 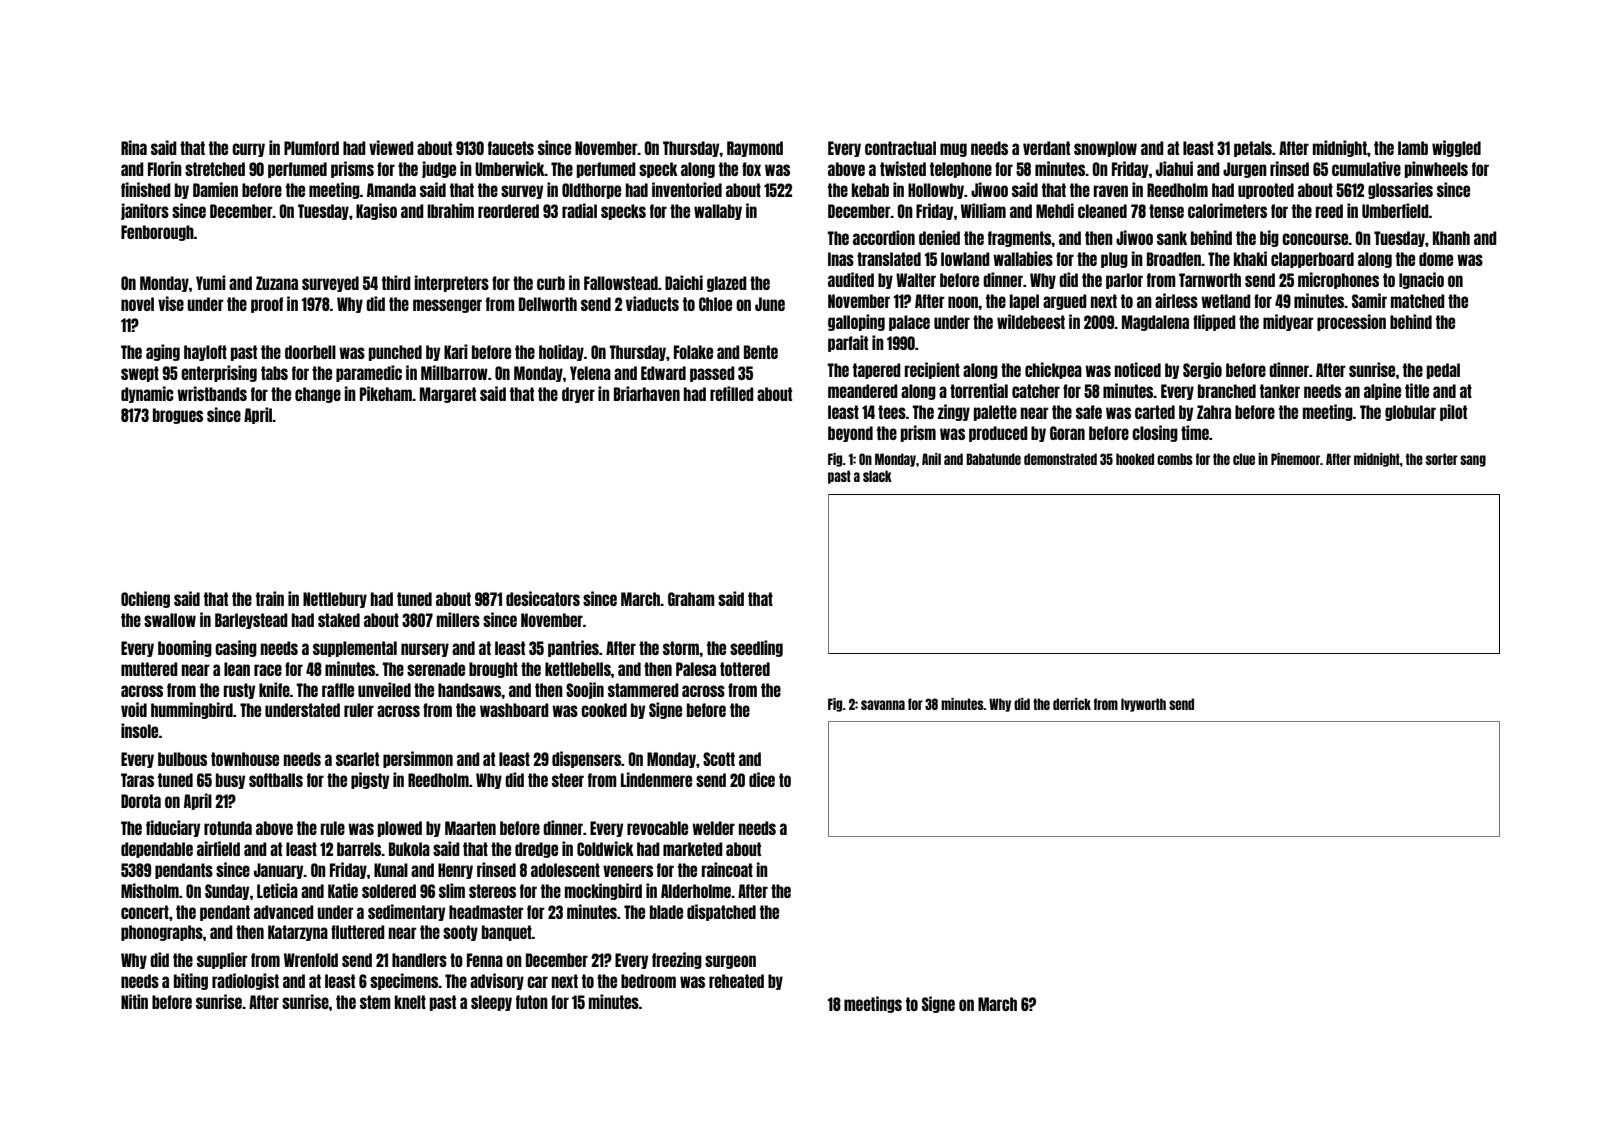 I want to click on viewed, so click(x=391, y=147).
